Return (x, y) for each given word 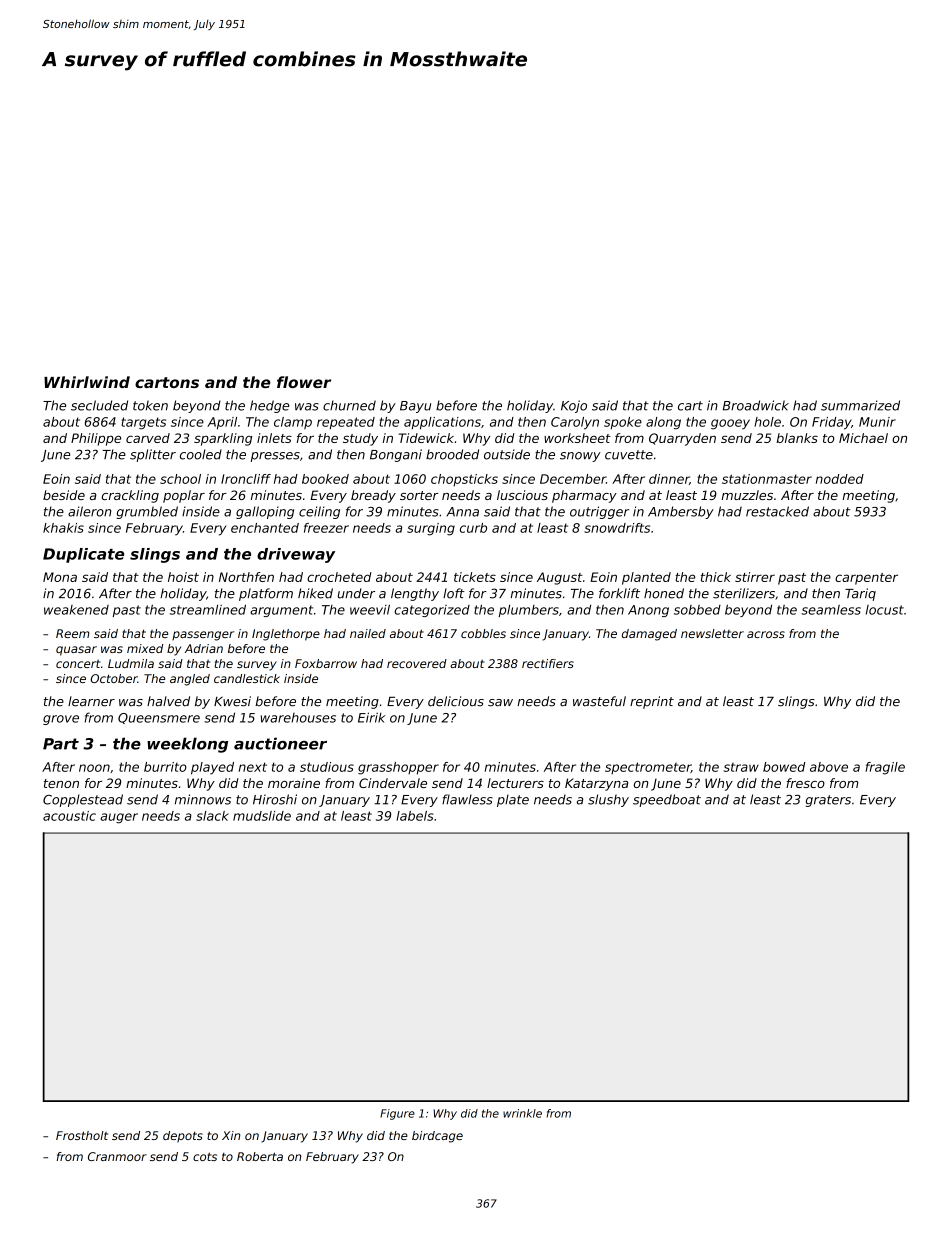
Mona (60, 577)
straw (741, 767)
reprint (652, 702)
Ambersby (681, 512)
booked (325, 479)
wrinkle (522, 1113)
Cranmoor (117, 1156)
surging (431, 529)
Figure (397, 1114)
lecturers (515, 783)
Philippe (96, 439)
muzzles (747, 495)
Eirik (371, 717)
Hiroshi (275, 799)
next (253, 767)
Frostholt (82, 1135)
